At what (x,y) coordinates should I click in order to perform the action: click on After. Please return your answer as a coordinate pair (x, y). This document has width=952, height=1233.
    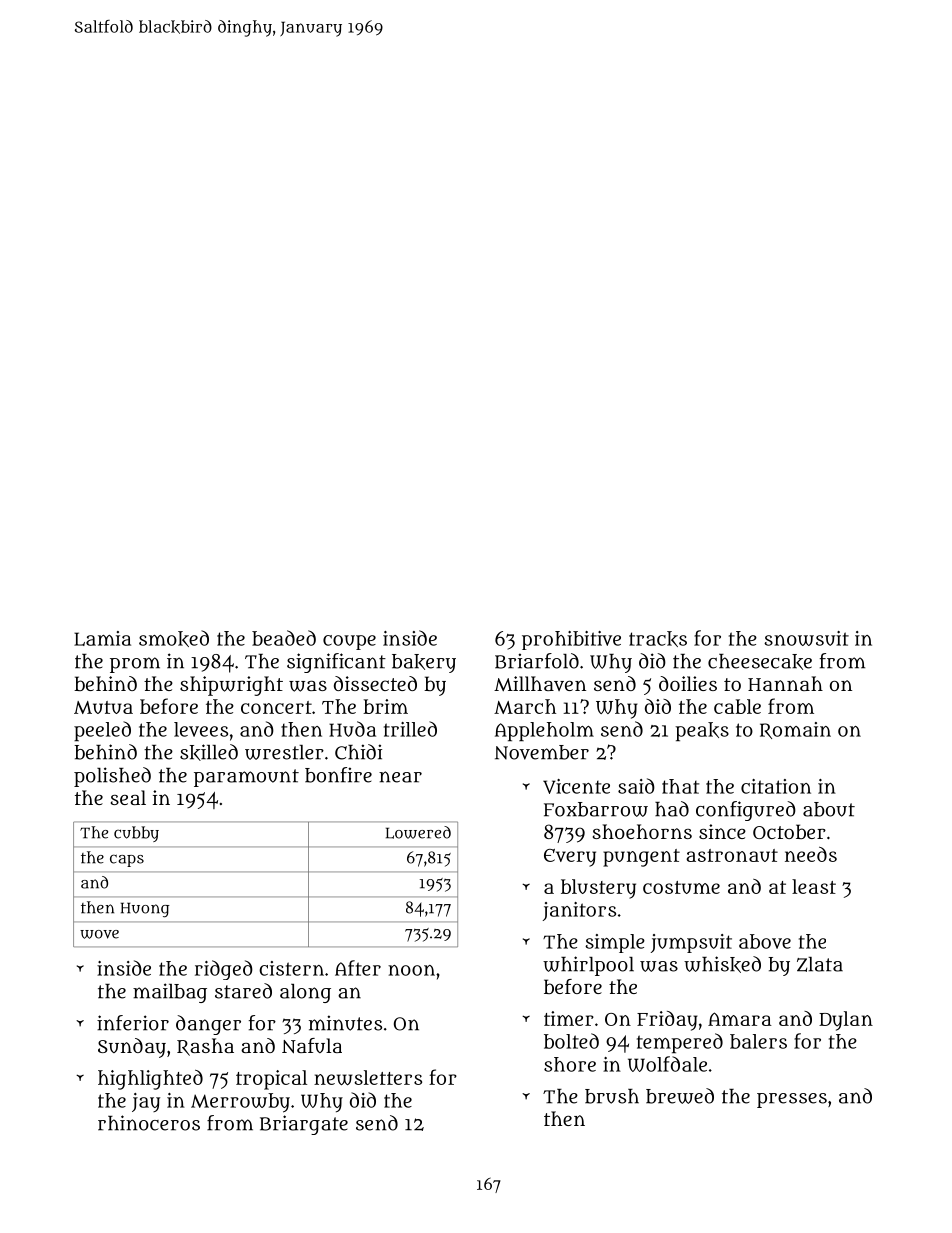
    Looking at the image, I should click on (358, 968).
